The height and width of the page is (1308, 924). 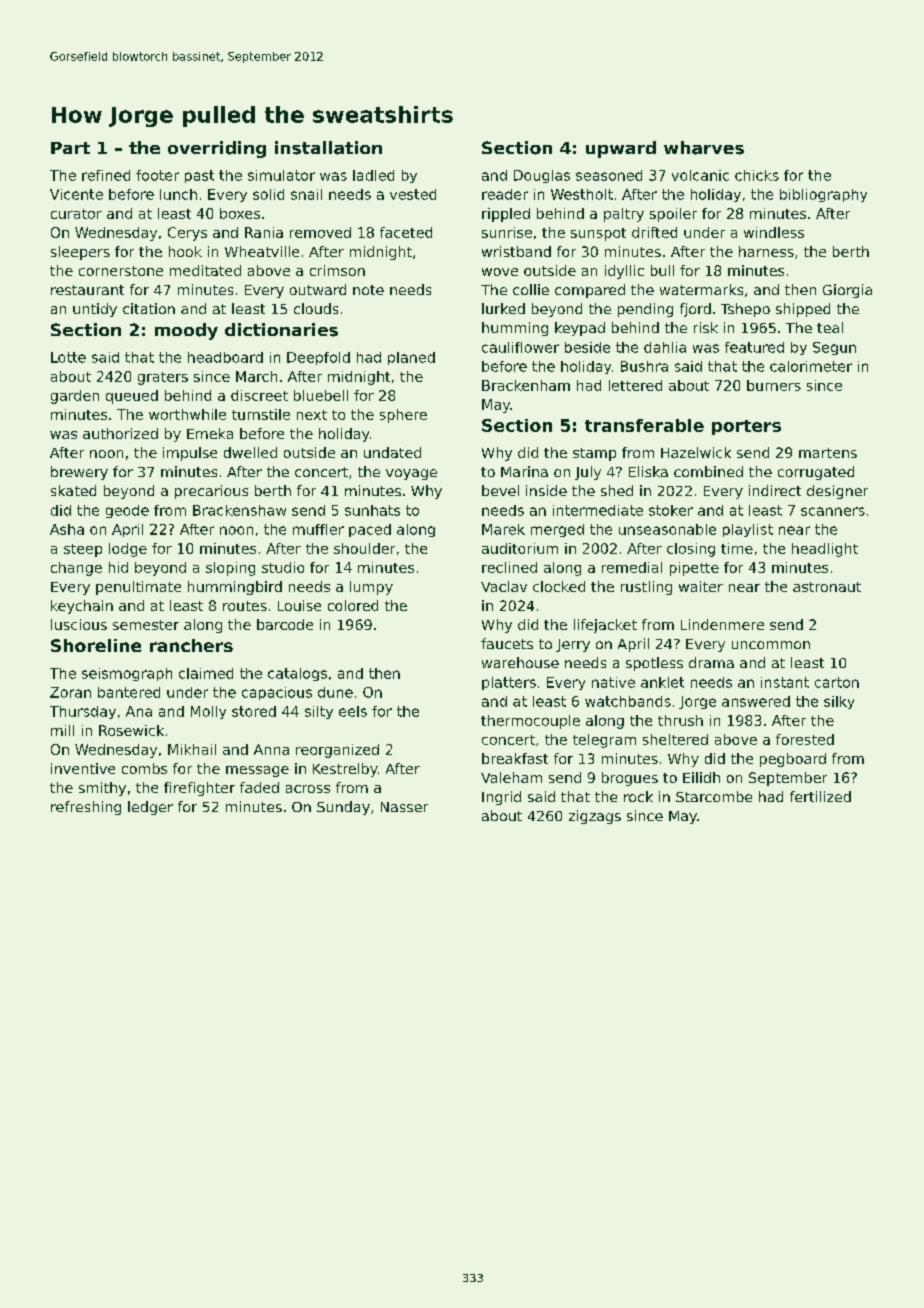 I want to click on skated, so click(x=73, y=490).
